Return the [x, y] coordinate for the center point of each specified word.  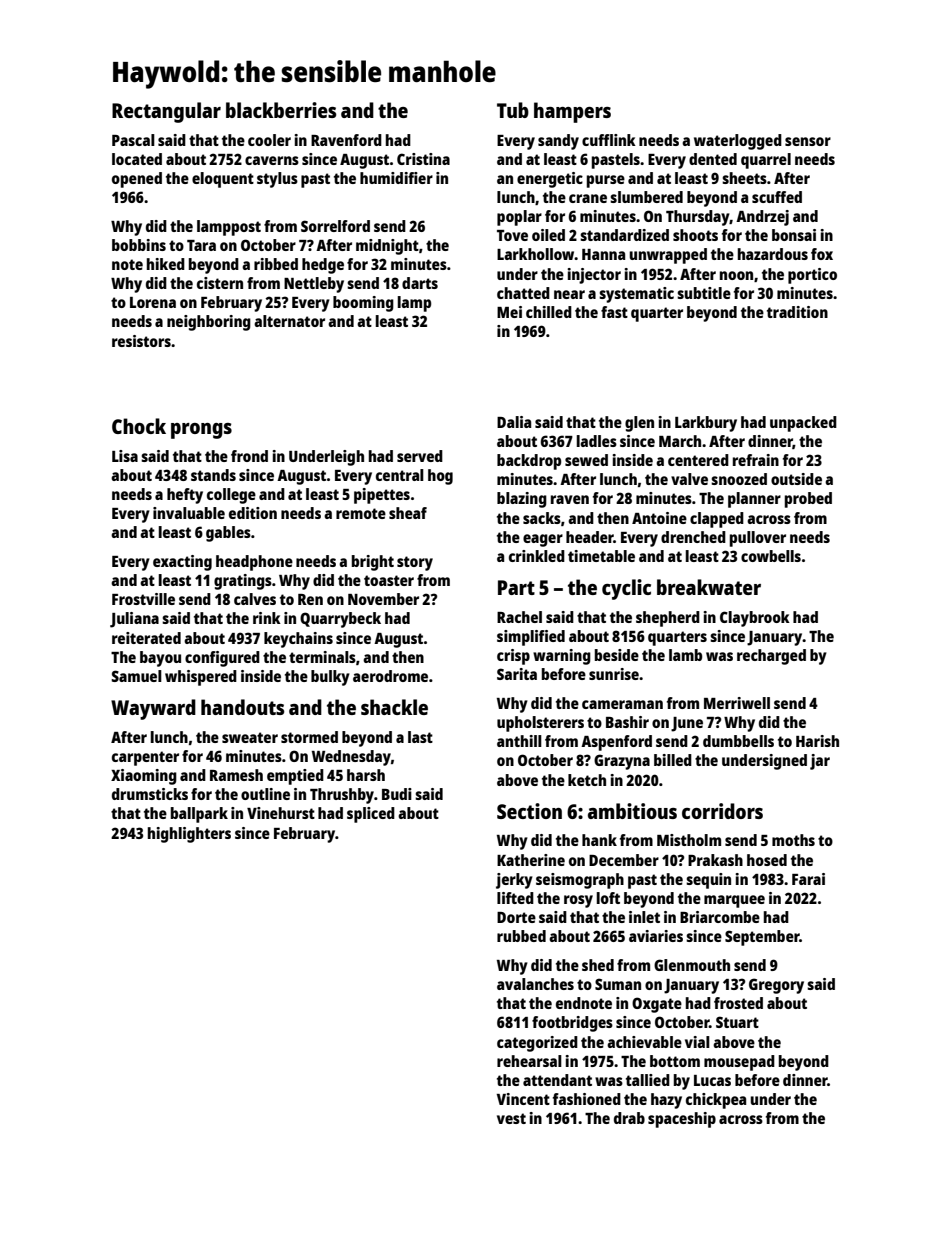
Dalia [514, 422]
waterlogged [738, 142]
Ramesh [236, 775]
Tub [513, 110]
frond [249, 456]
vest [511, 1118]
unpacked [803, 424]
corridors [722, 811]
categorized [537, 1044]
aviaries [656, 936]
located [137, 159]
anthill [519, 741]
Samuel [136, 676]
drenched [693, 537]
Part [516, 587]
